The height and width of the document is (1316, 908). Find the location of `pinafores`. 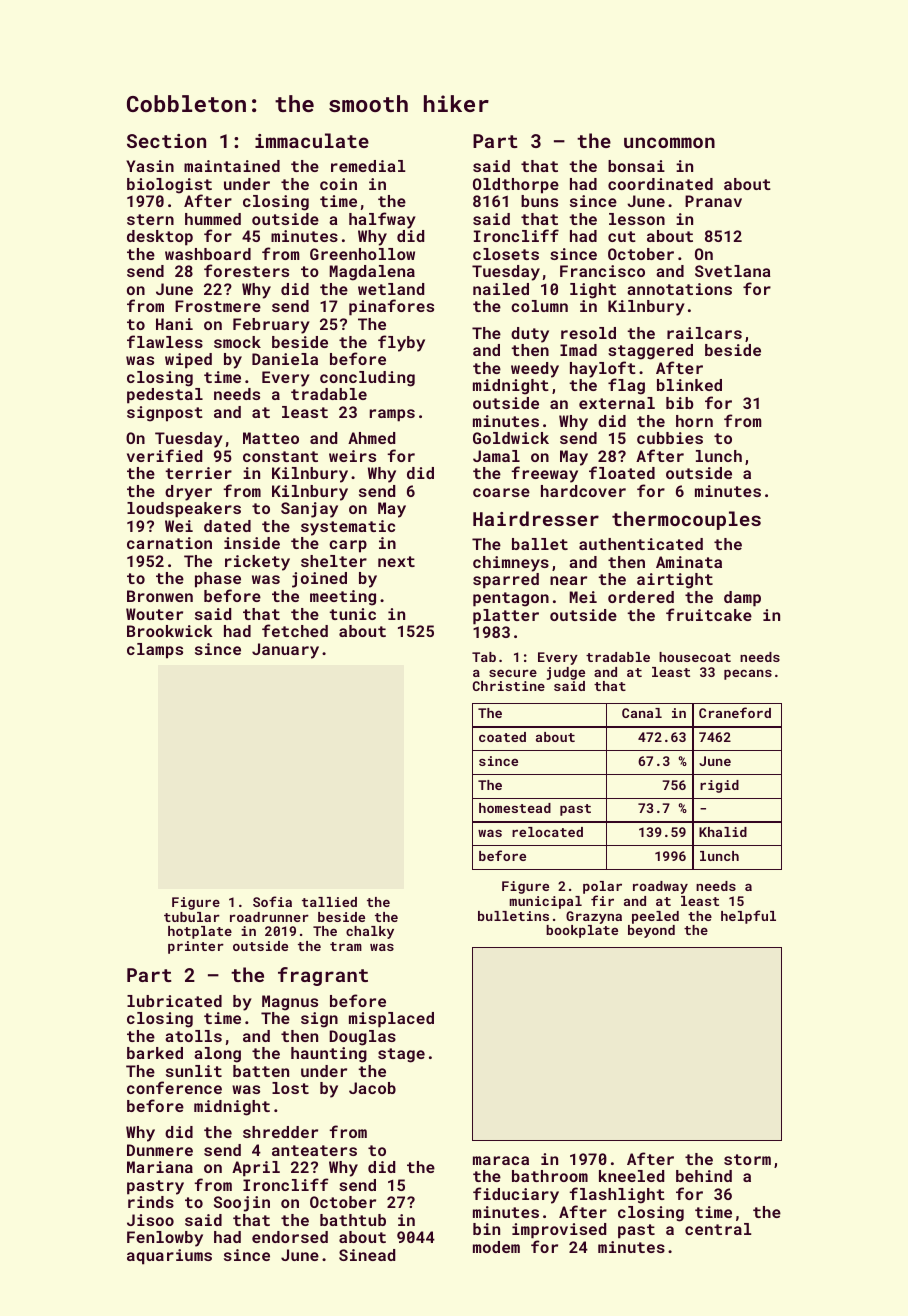

pinafores is located at coordinates (391, 307).
